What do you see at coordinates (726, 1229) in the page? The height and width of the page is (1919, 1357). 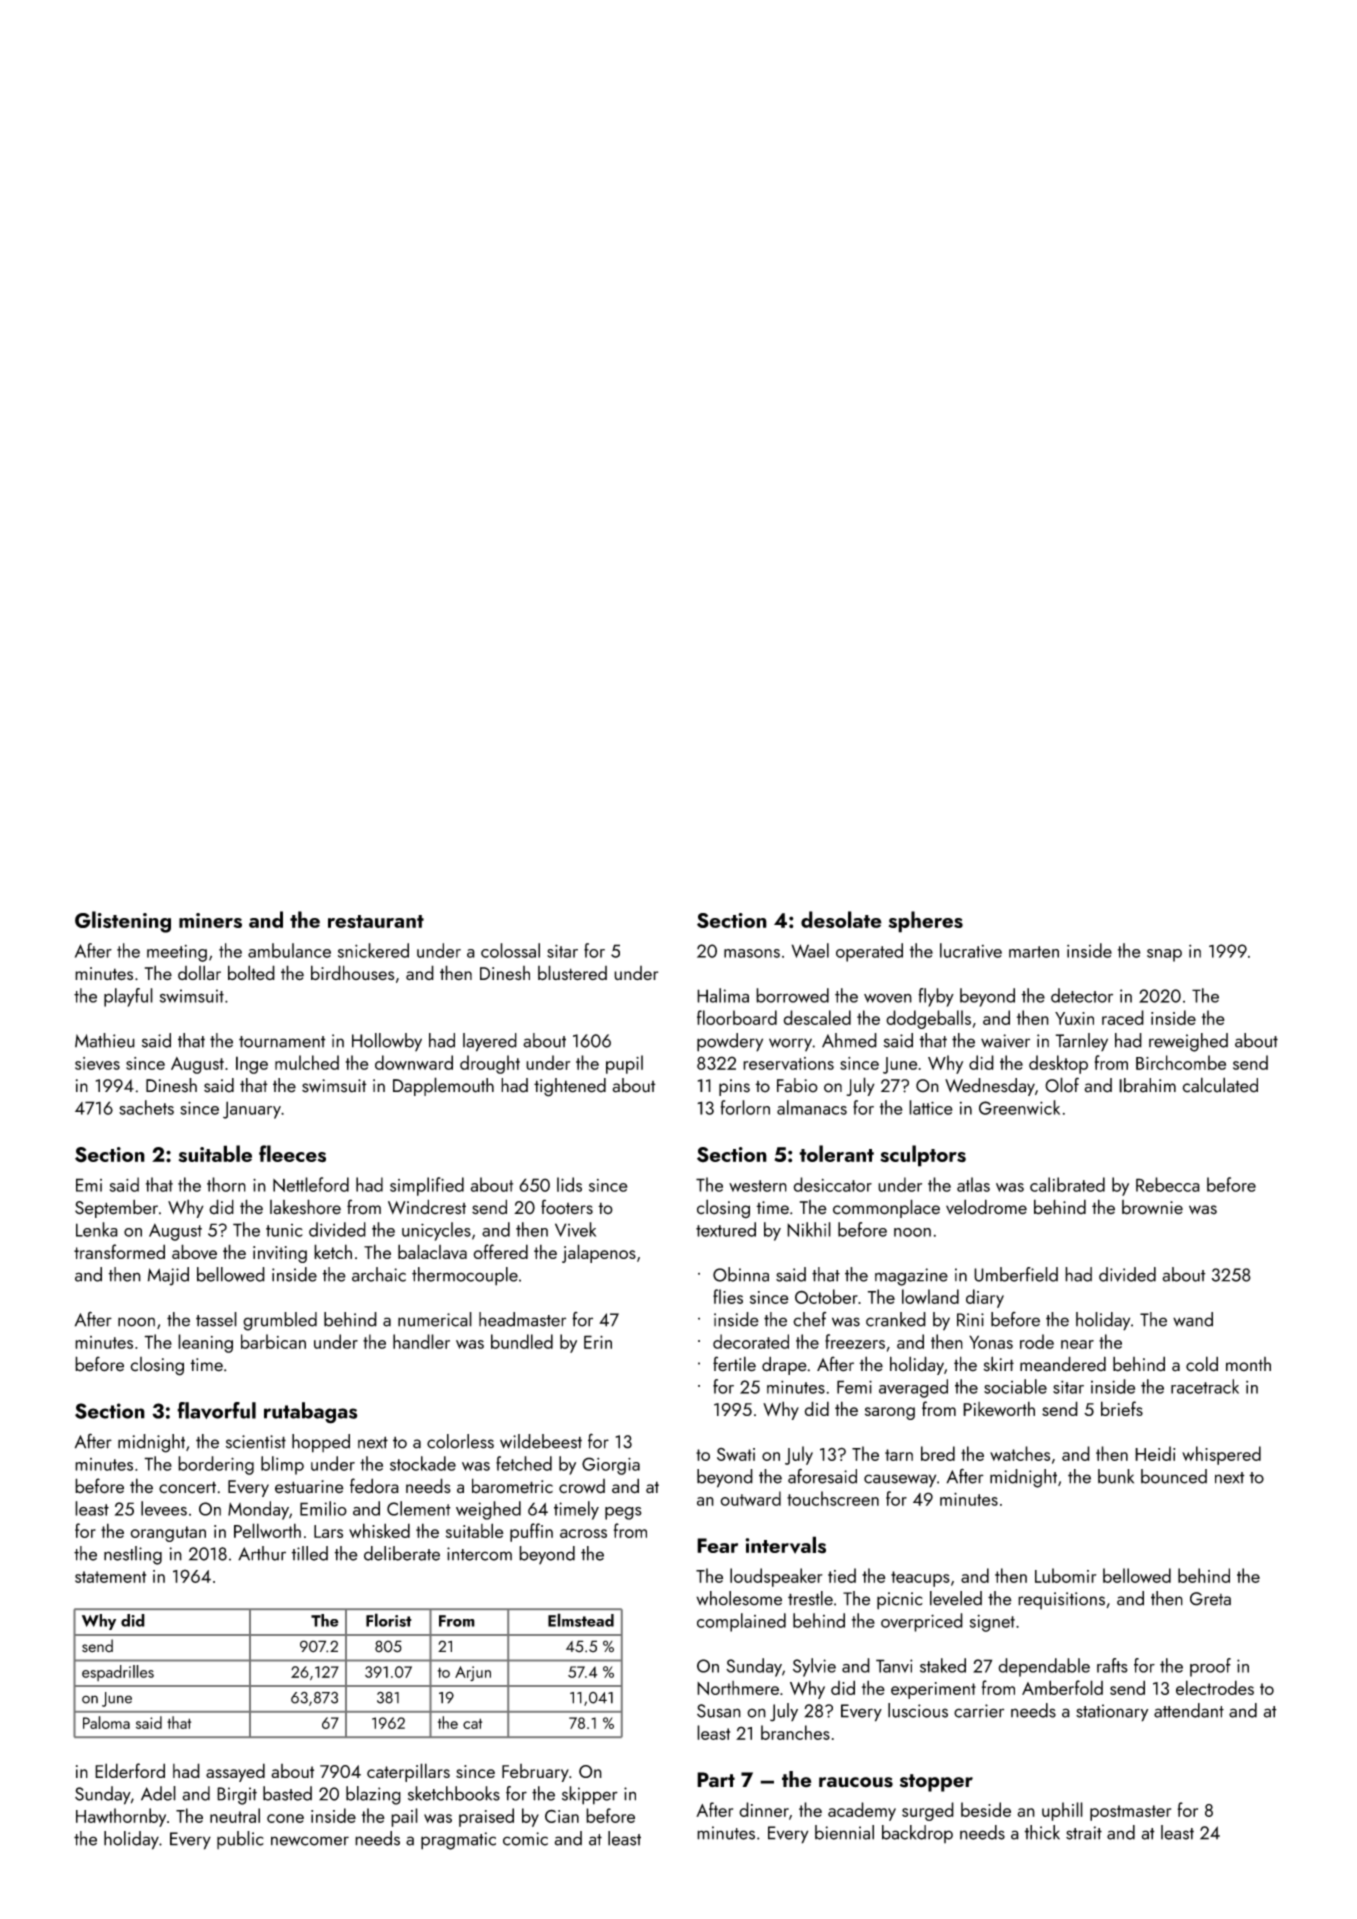 I see `textured` at bounding box center [726, 1229].
